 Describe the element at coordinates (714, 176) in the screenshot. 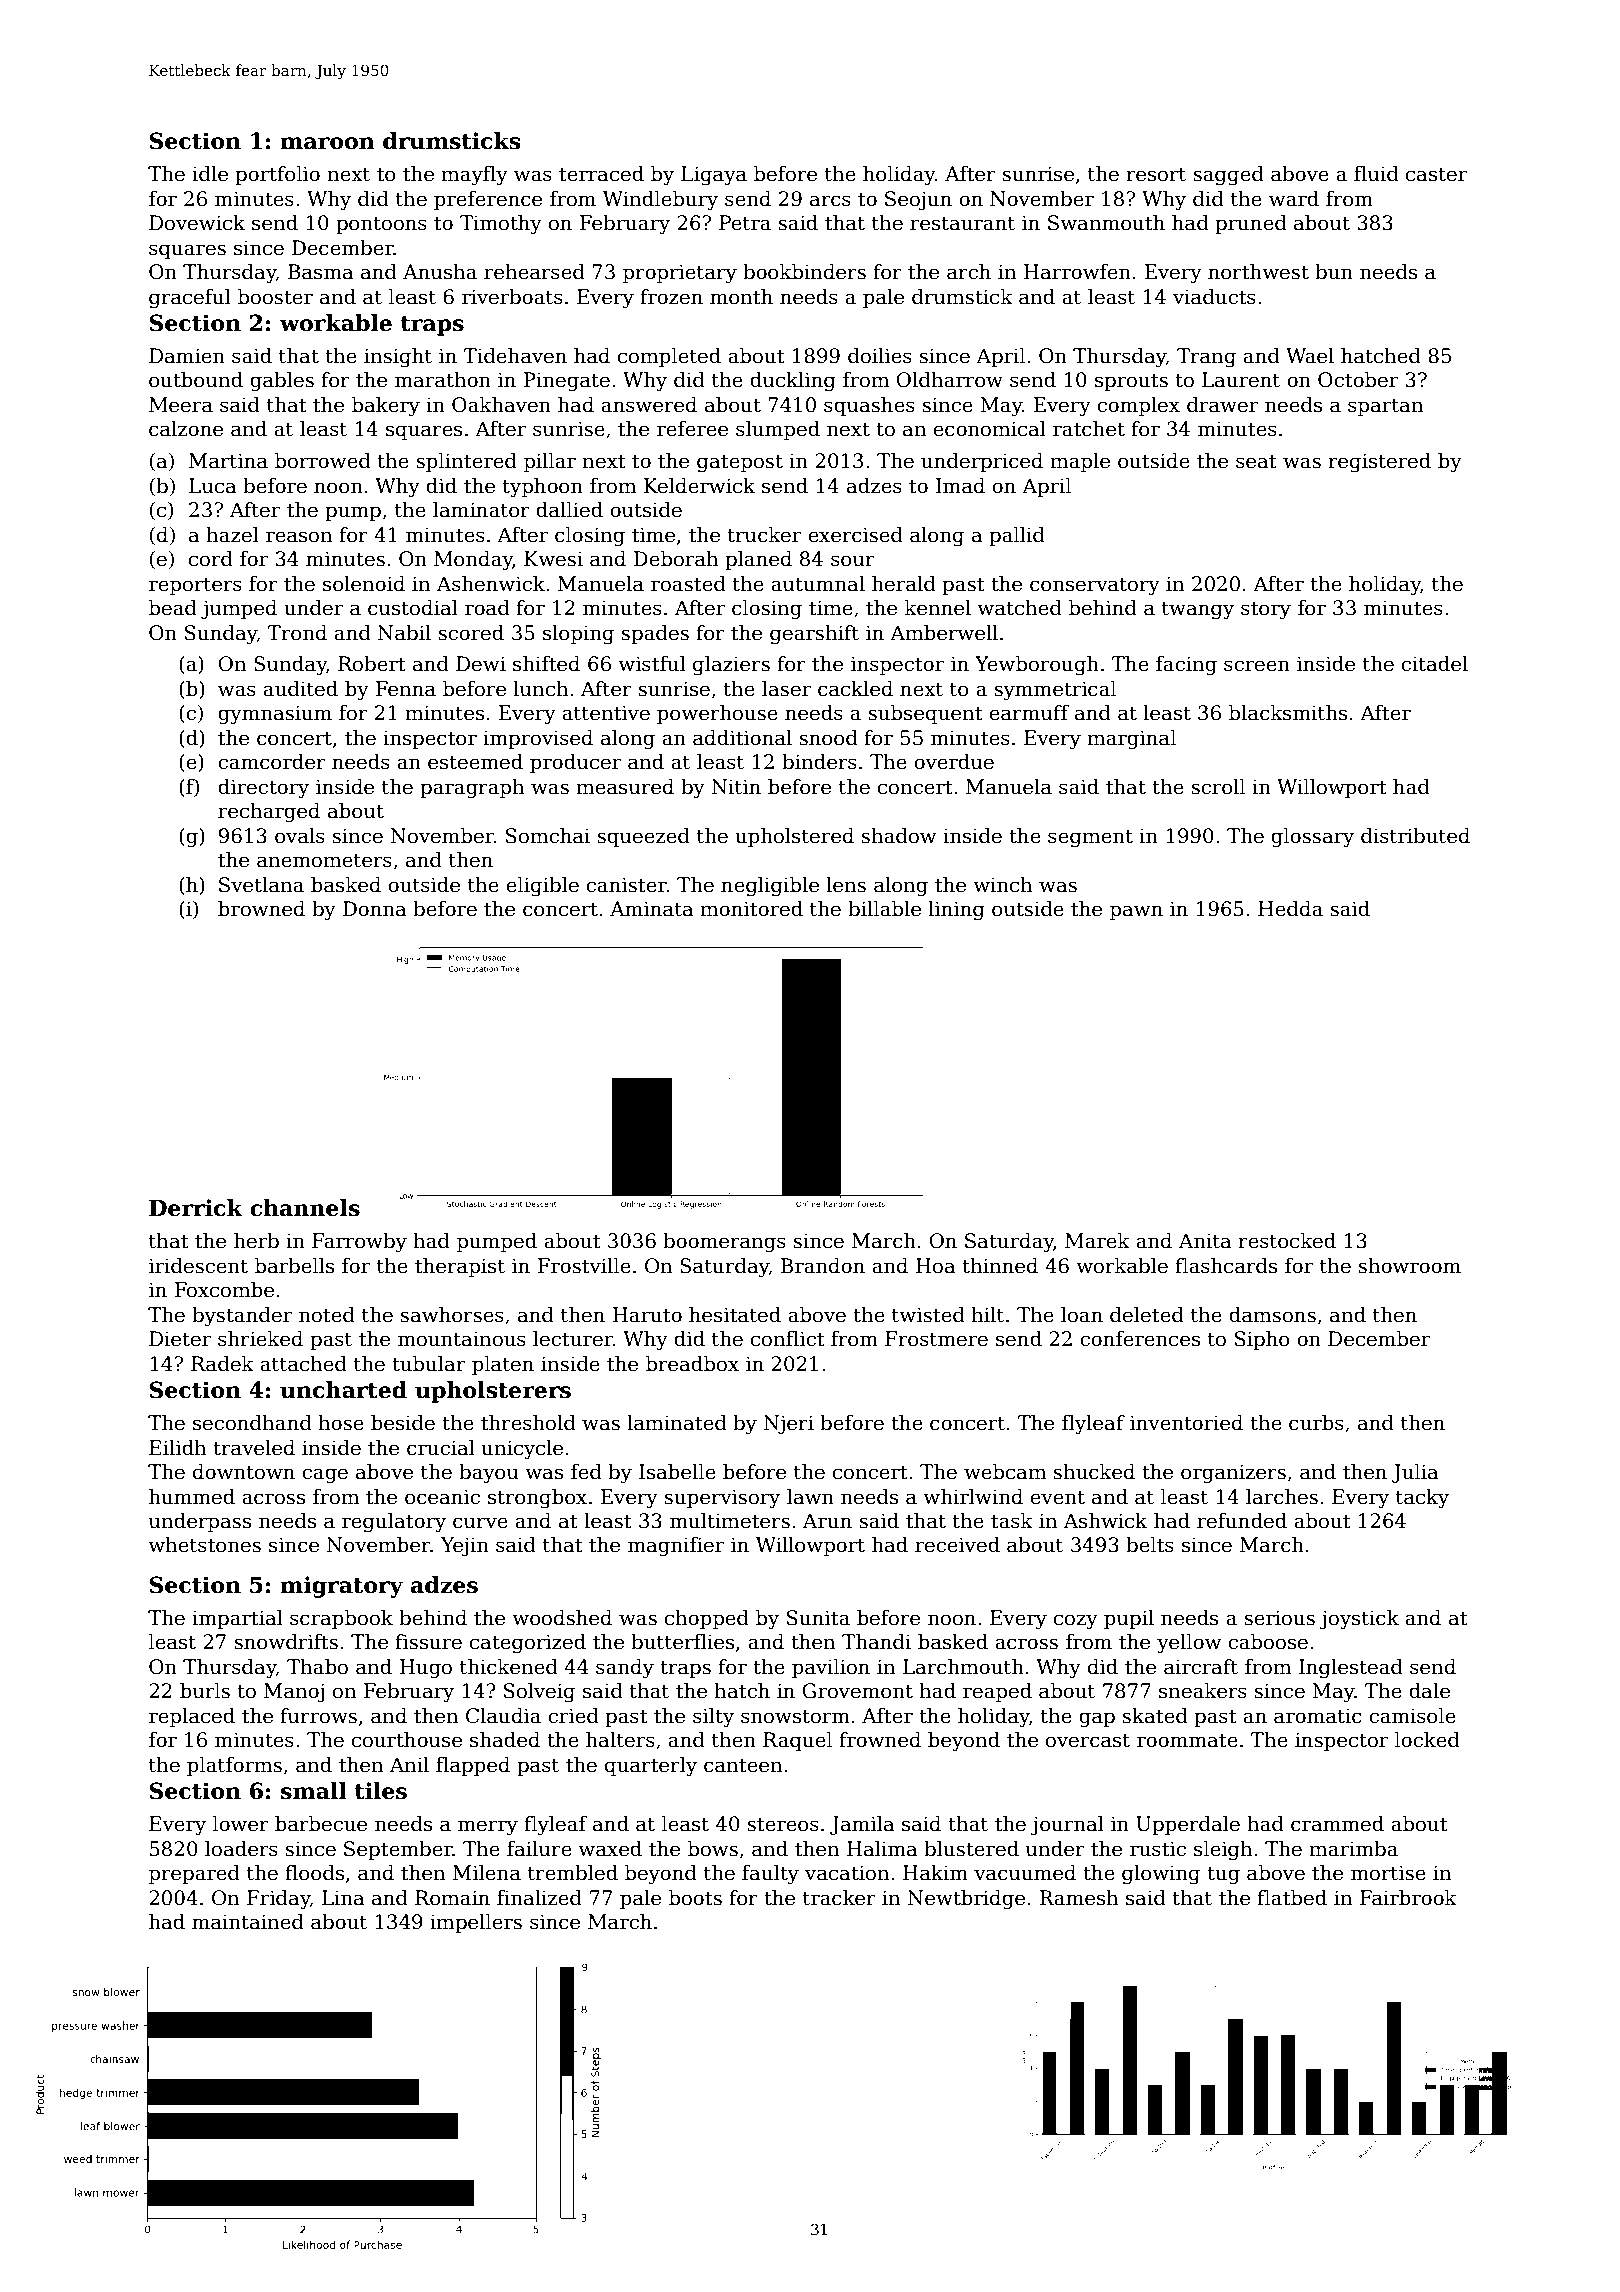

I see `Ligaya` at that location.
